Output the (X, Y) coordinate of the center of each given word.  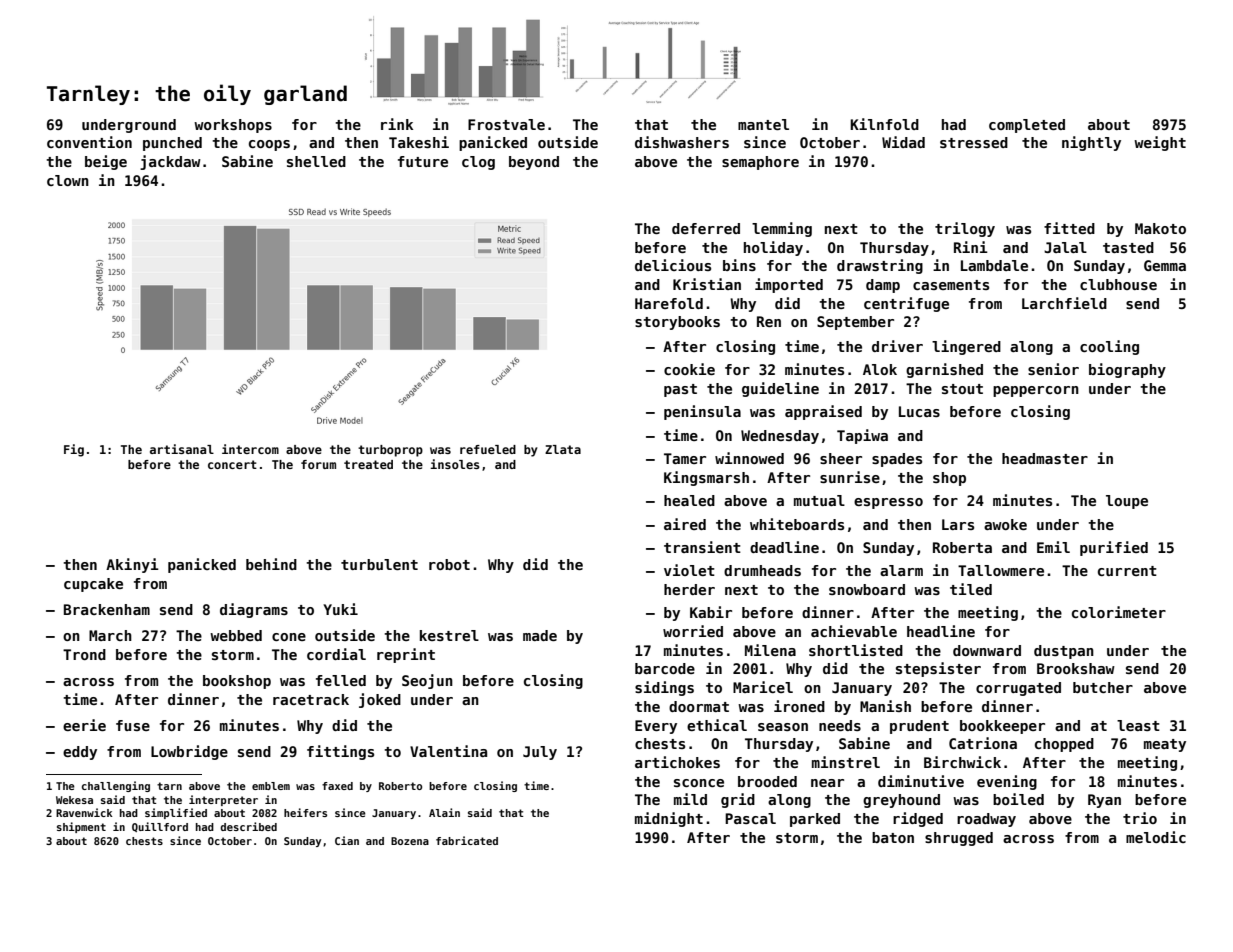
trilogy (965, 229)
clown (68, 180)
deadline (784, 547)
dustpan (1064, 652)
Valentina (448, 751)
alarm (901, 570)
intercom (250, 449)
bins (739, 265)
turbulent (379, 564)
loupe (1127, 502)
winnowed (749, 458)
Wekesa (74, 800)
